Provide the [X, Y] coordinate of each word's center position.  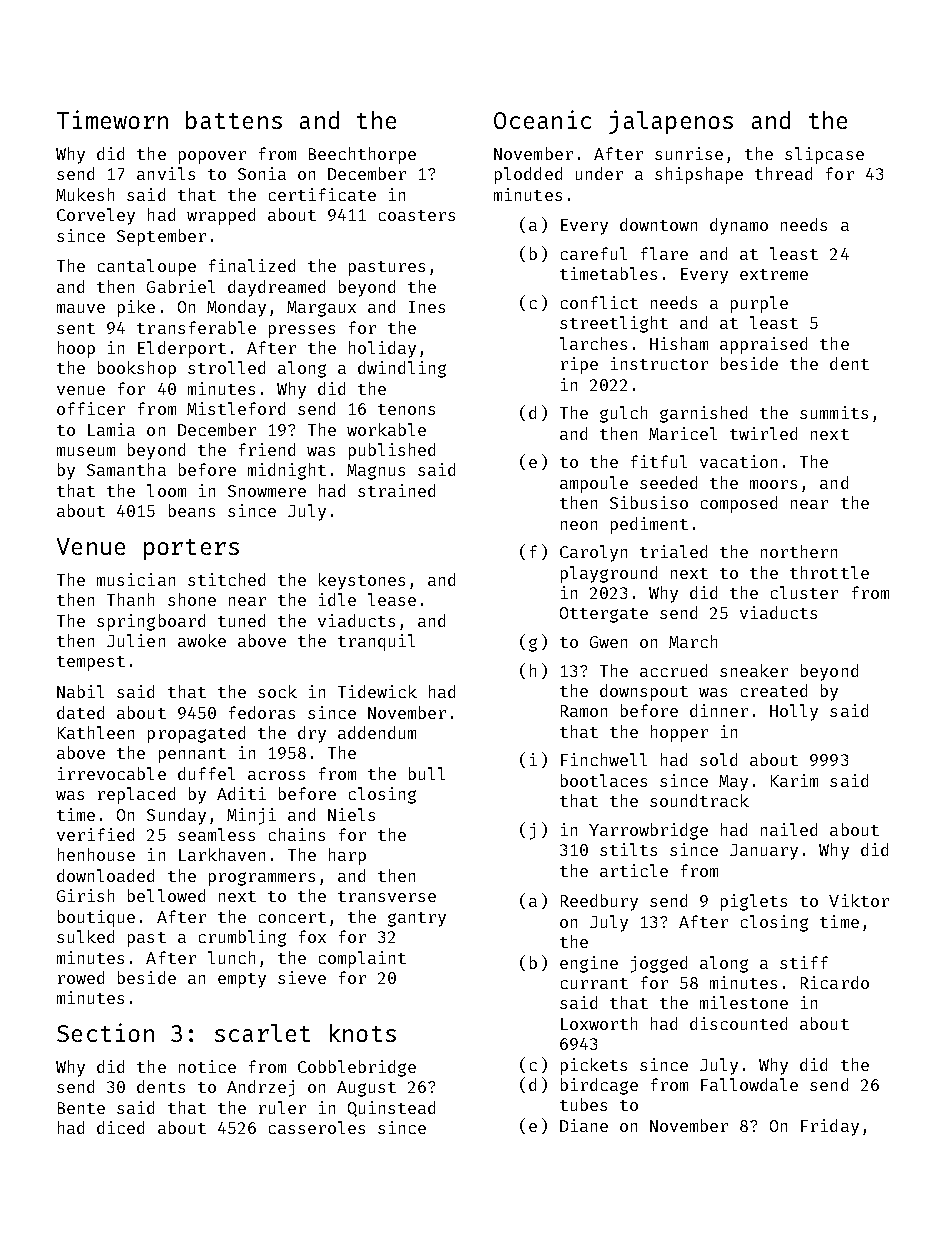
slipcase [824, 155]
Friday [830, 1127]
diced [120, 1127]
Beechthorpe [362, 155]
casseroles [317, 1127]
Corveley [96, 216]
